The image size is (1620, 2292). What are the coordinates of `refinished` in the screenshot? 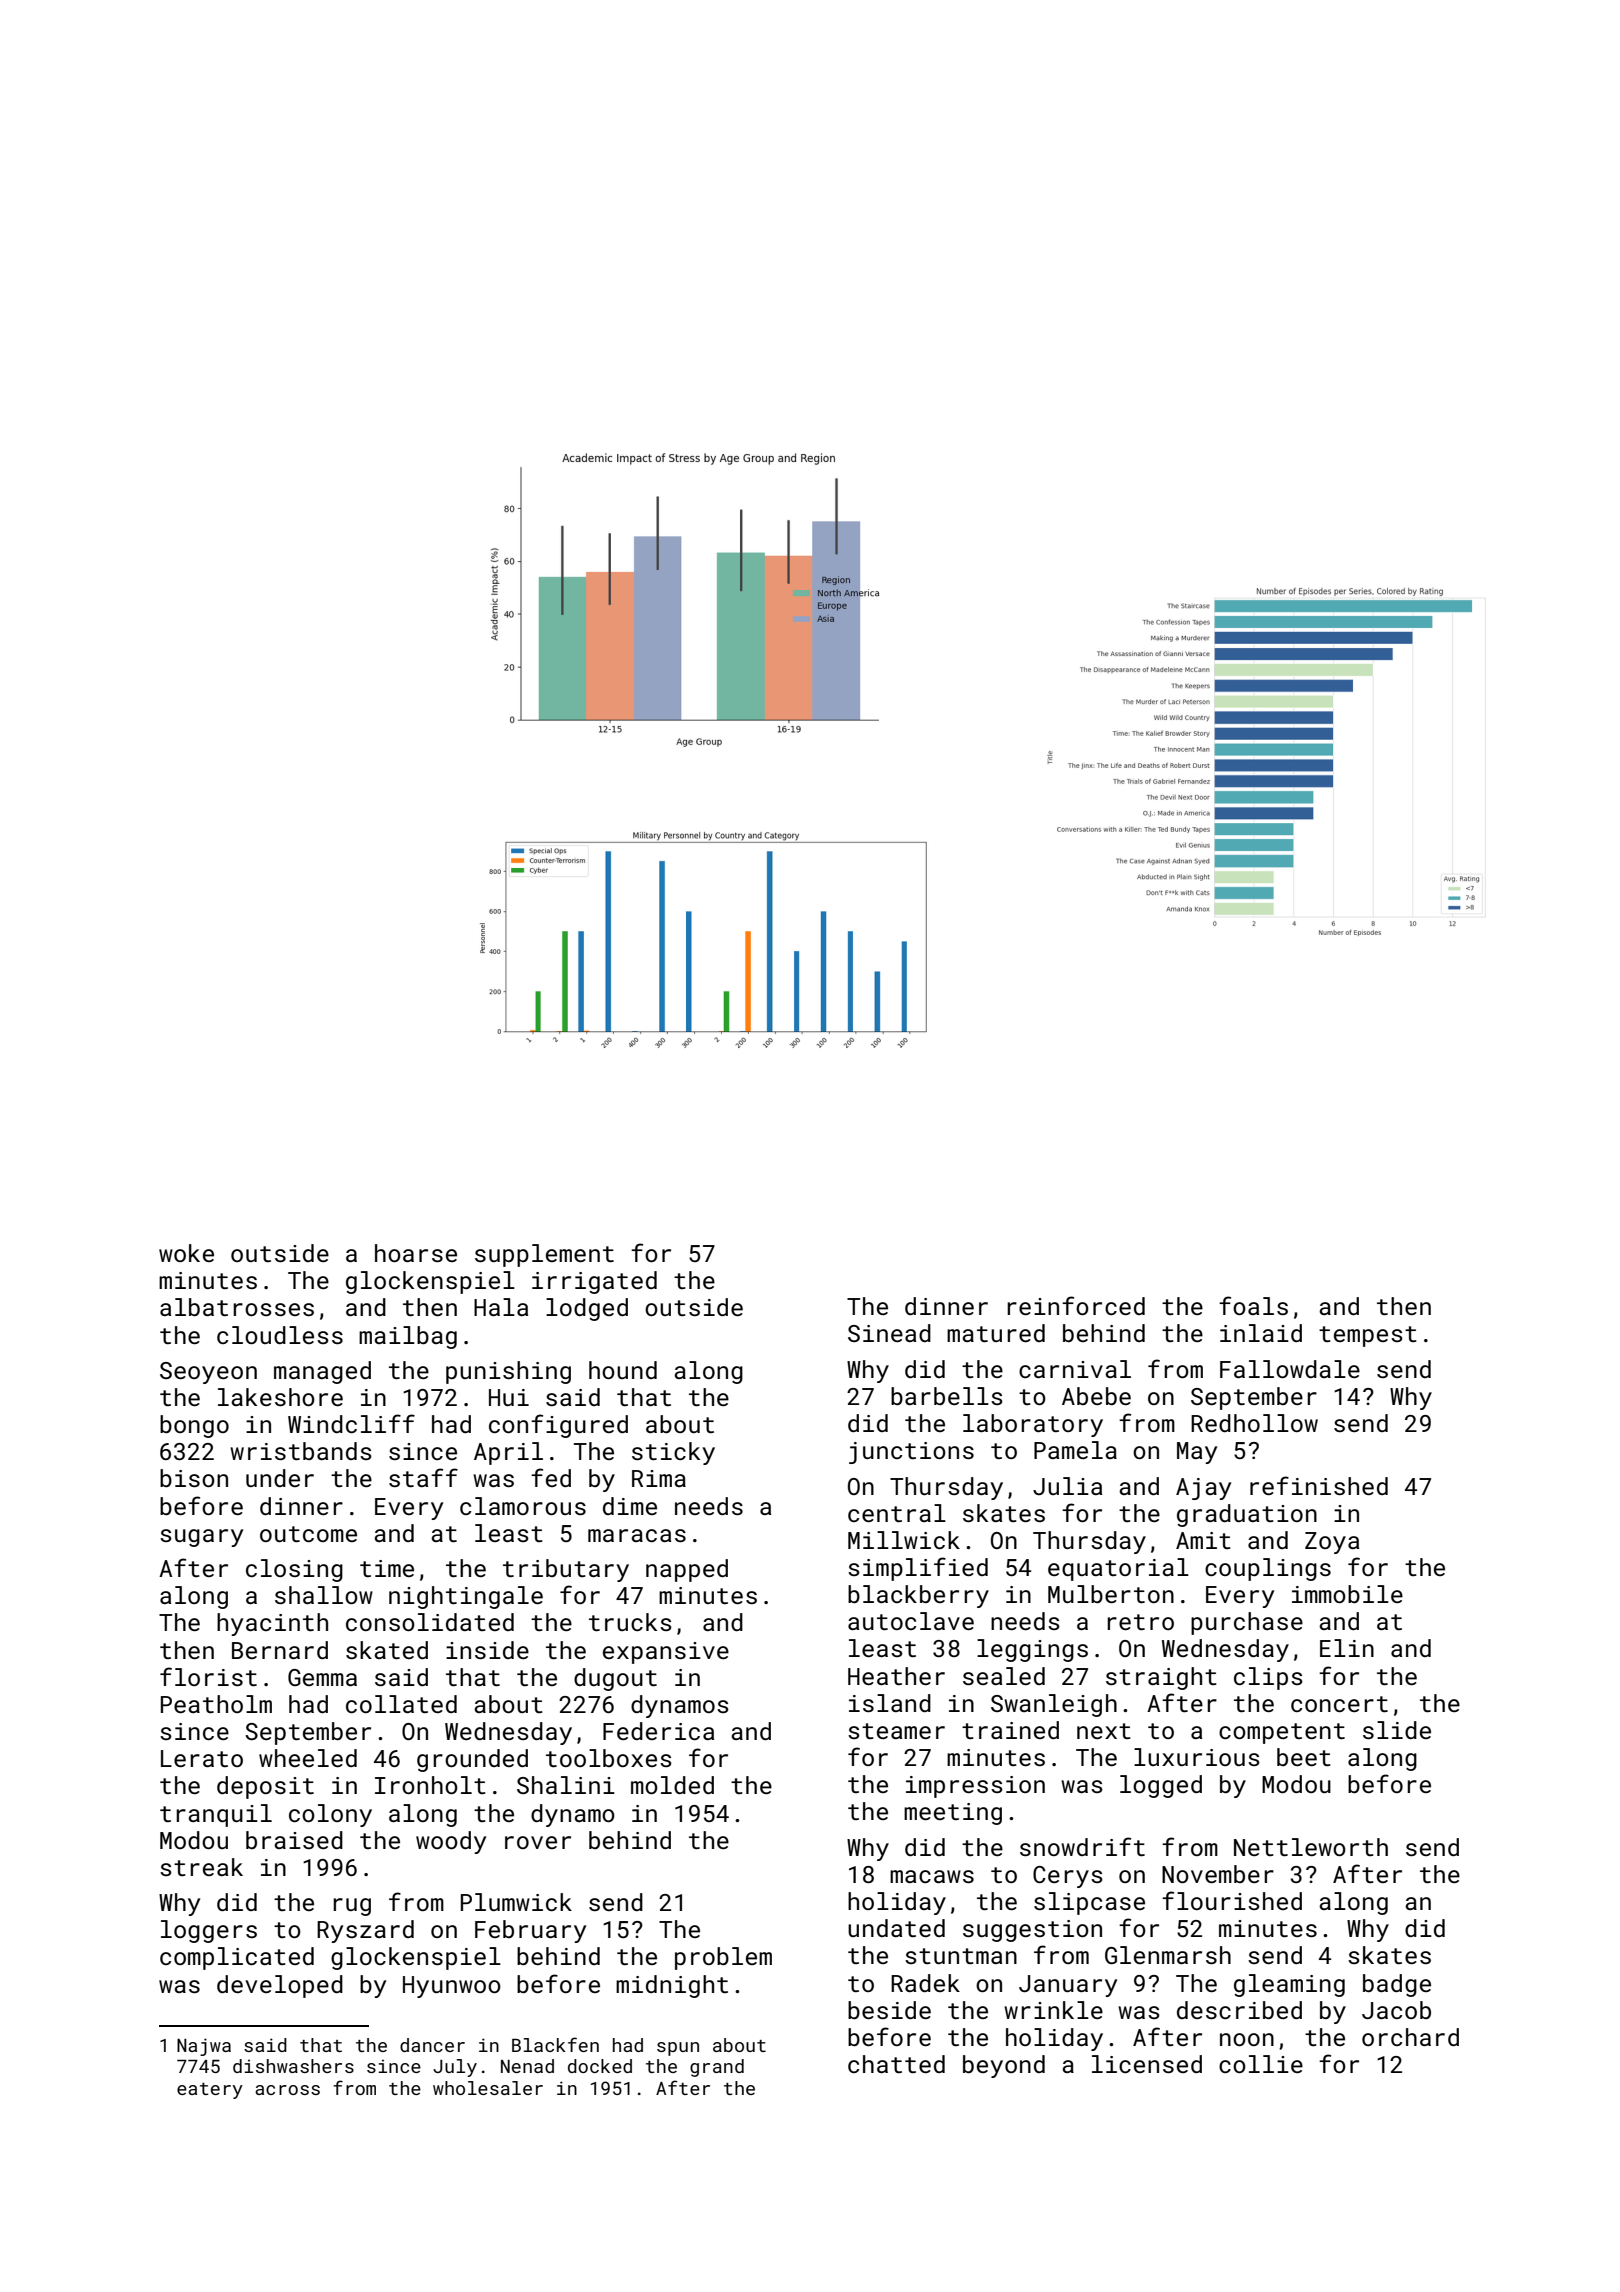 It's located at (1319, 1485).
